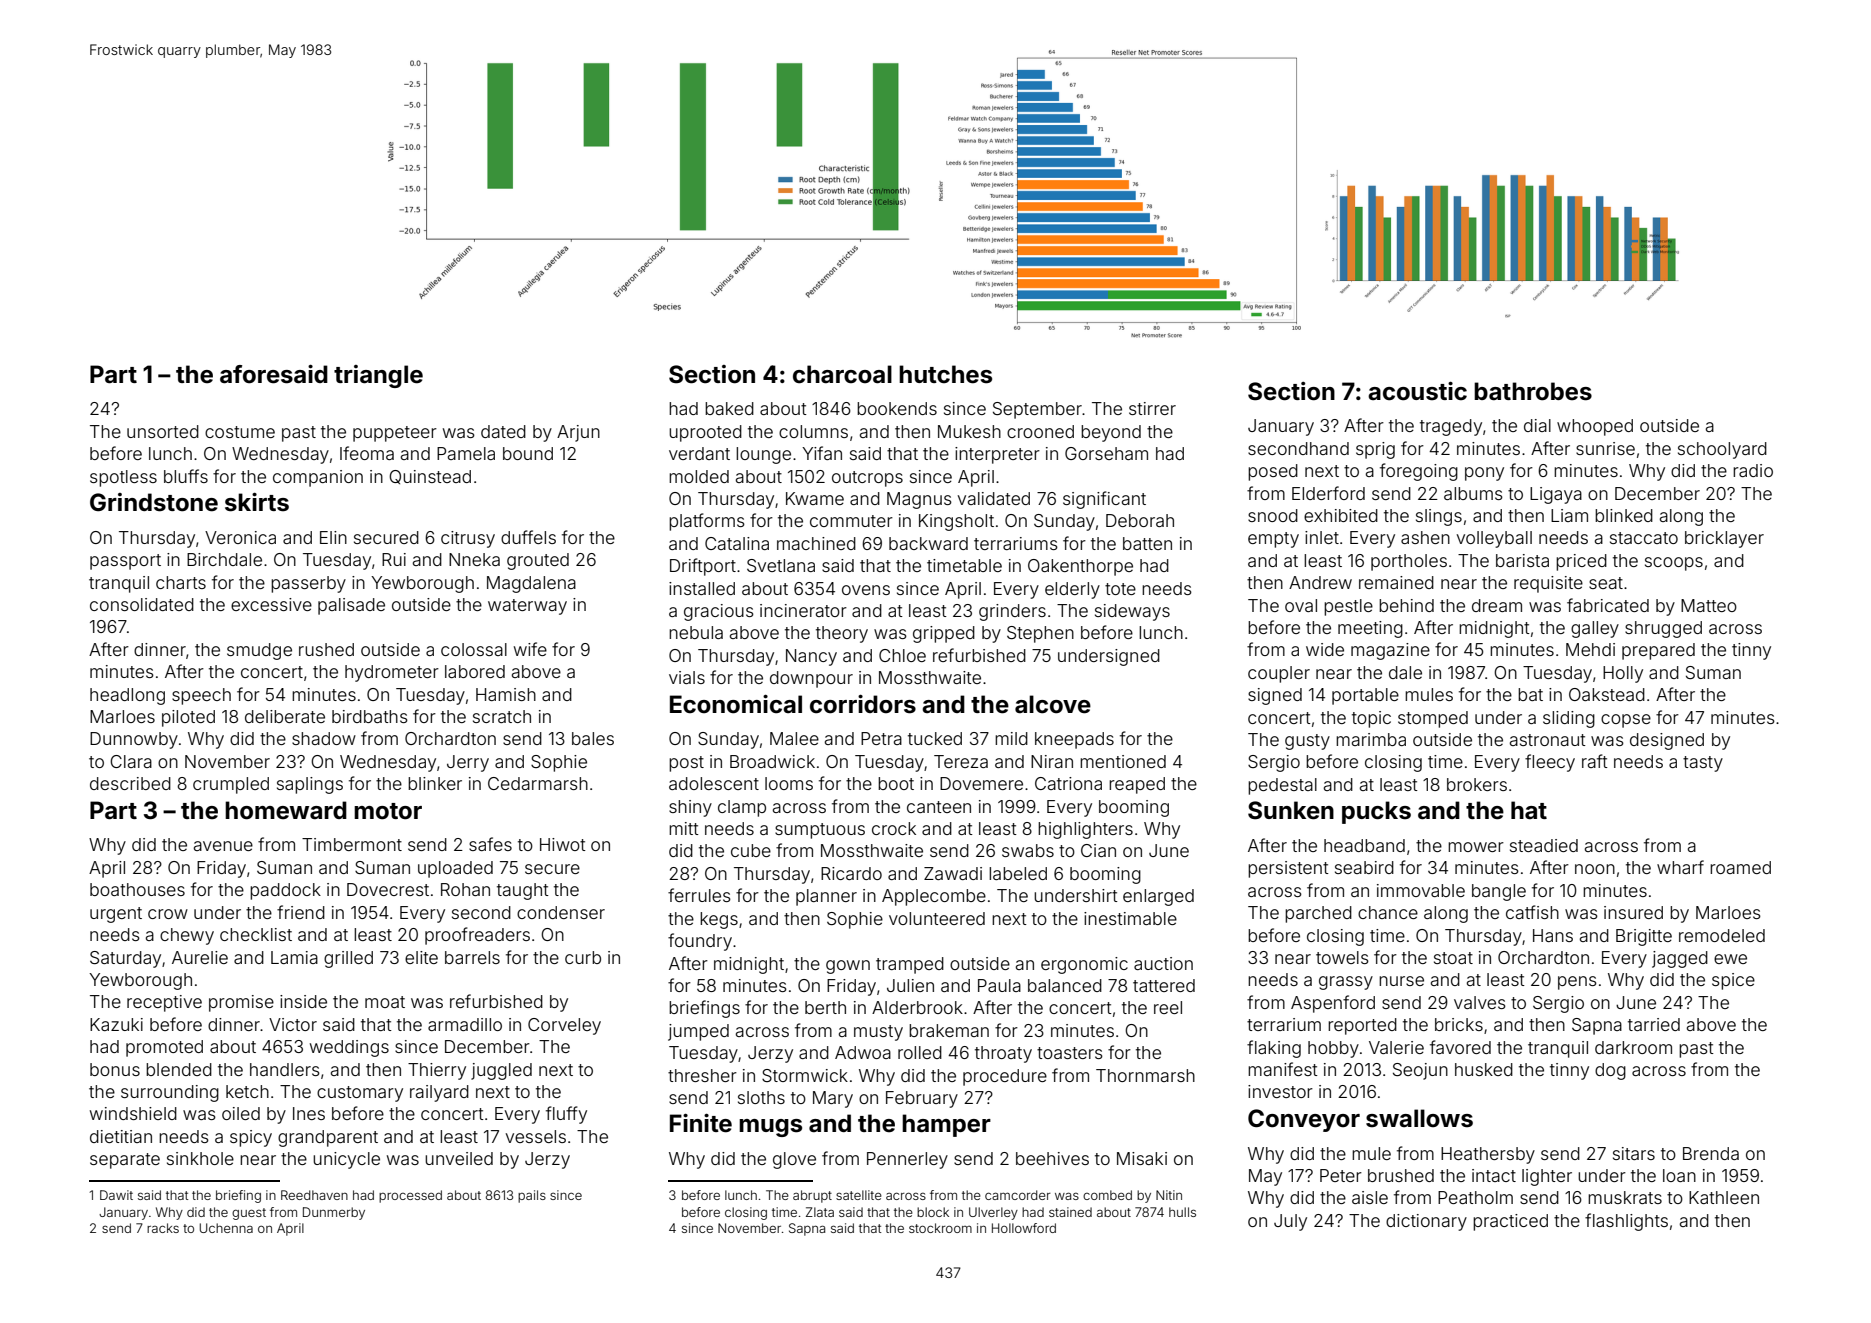  Describe the element at coordinates (1123, 761) in the screenshot. I see `mentioned` at that location.
